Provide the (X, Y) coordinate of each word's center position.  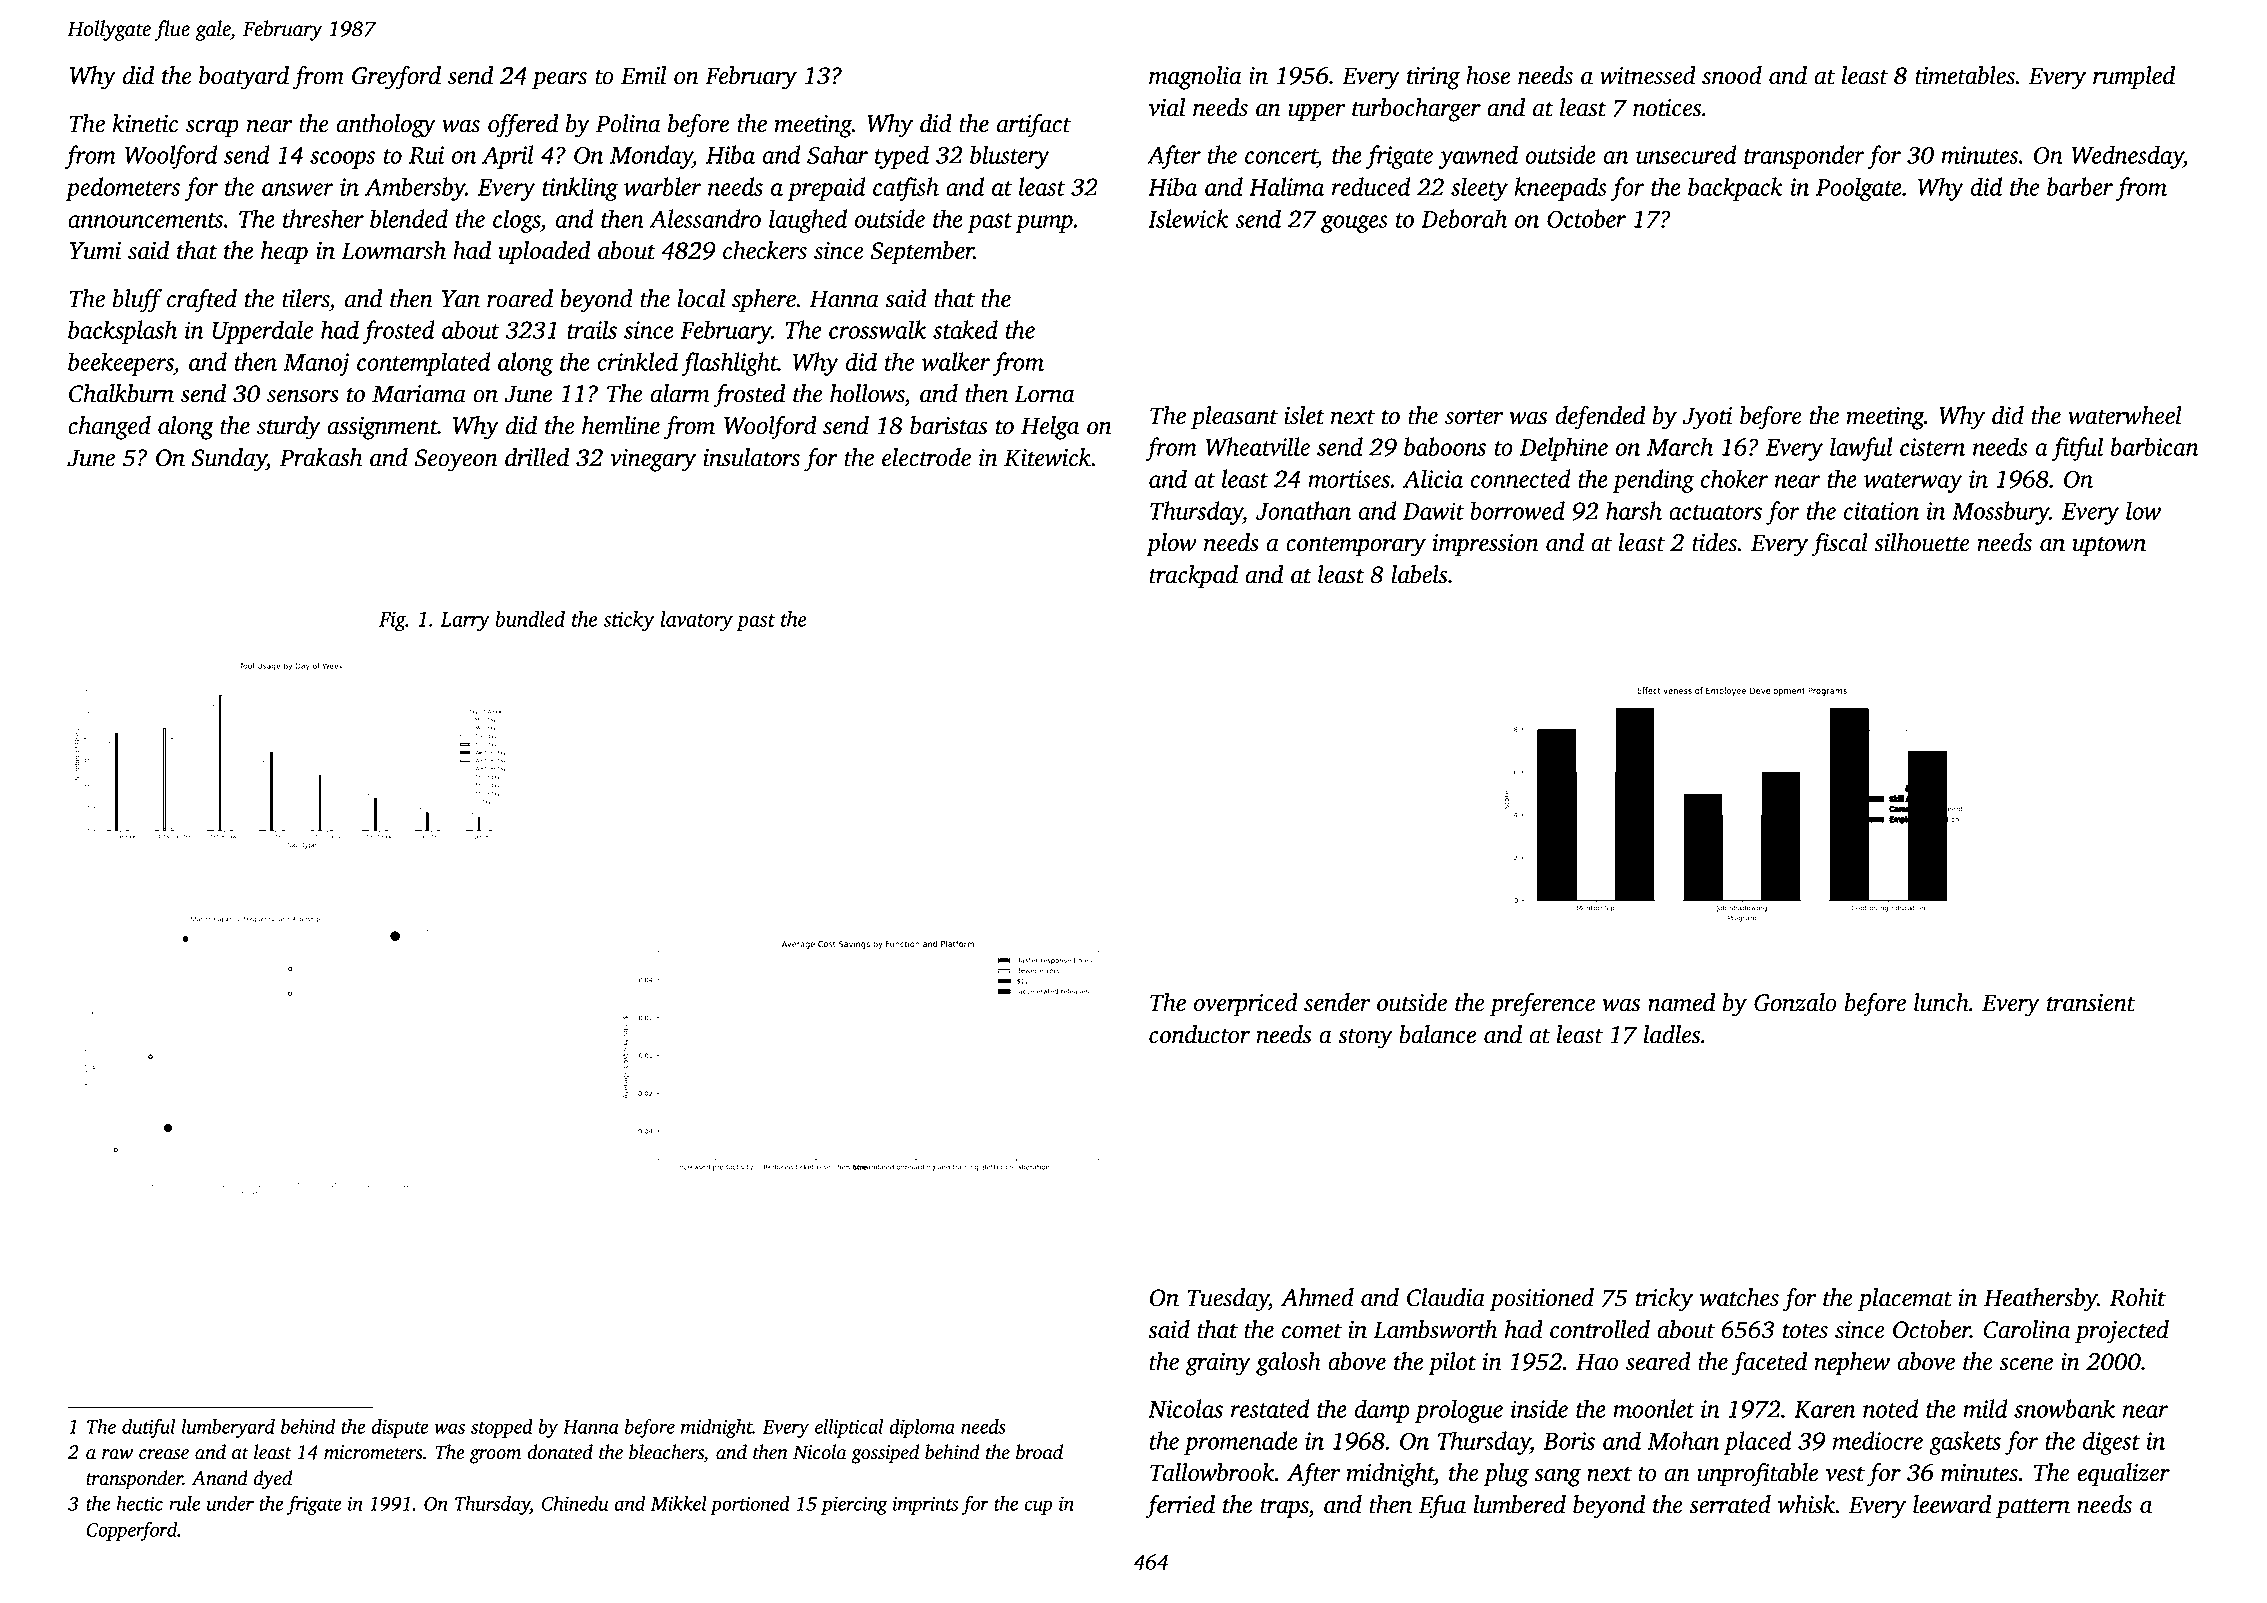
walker (956, 361)
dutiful (148, 1428)
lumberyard (228, 1428)
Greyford (396, 78)
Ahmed (1317, 1297)
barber (2080, 186)
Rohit (2138, 1297)
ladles (1672, 1034)
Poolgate (1859, 189)
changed (109, 428)
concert (1281, 156)
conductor (1199, 1034)
